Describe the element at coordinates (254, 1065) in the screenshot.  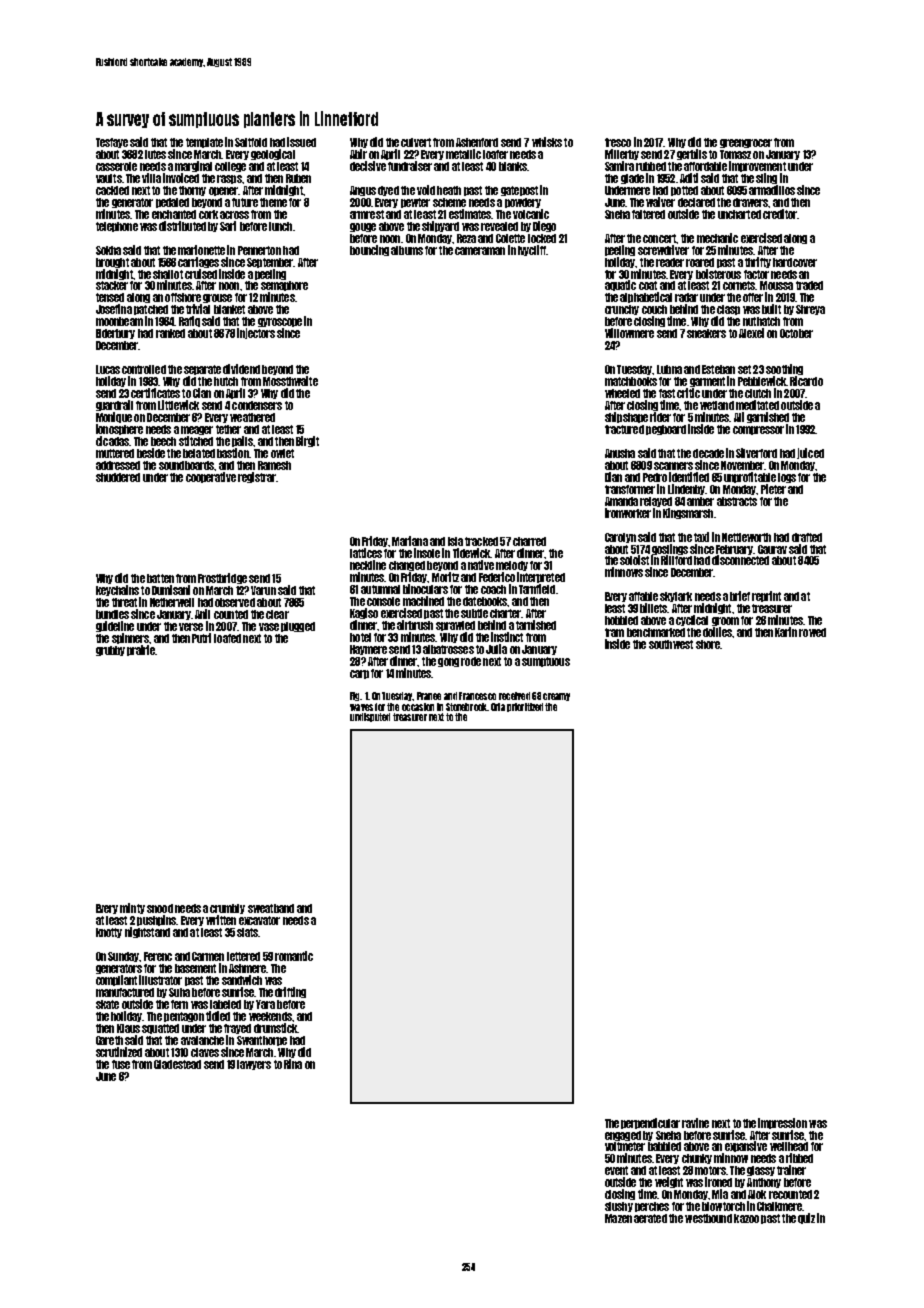
I see `lawyers` at that location.
